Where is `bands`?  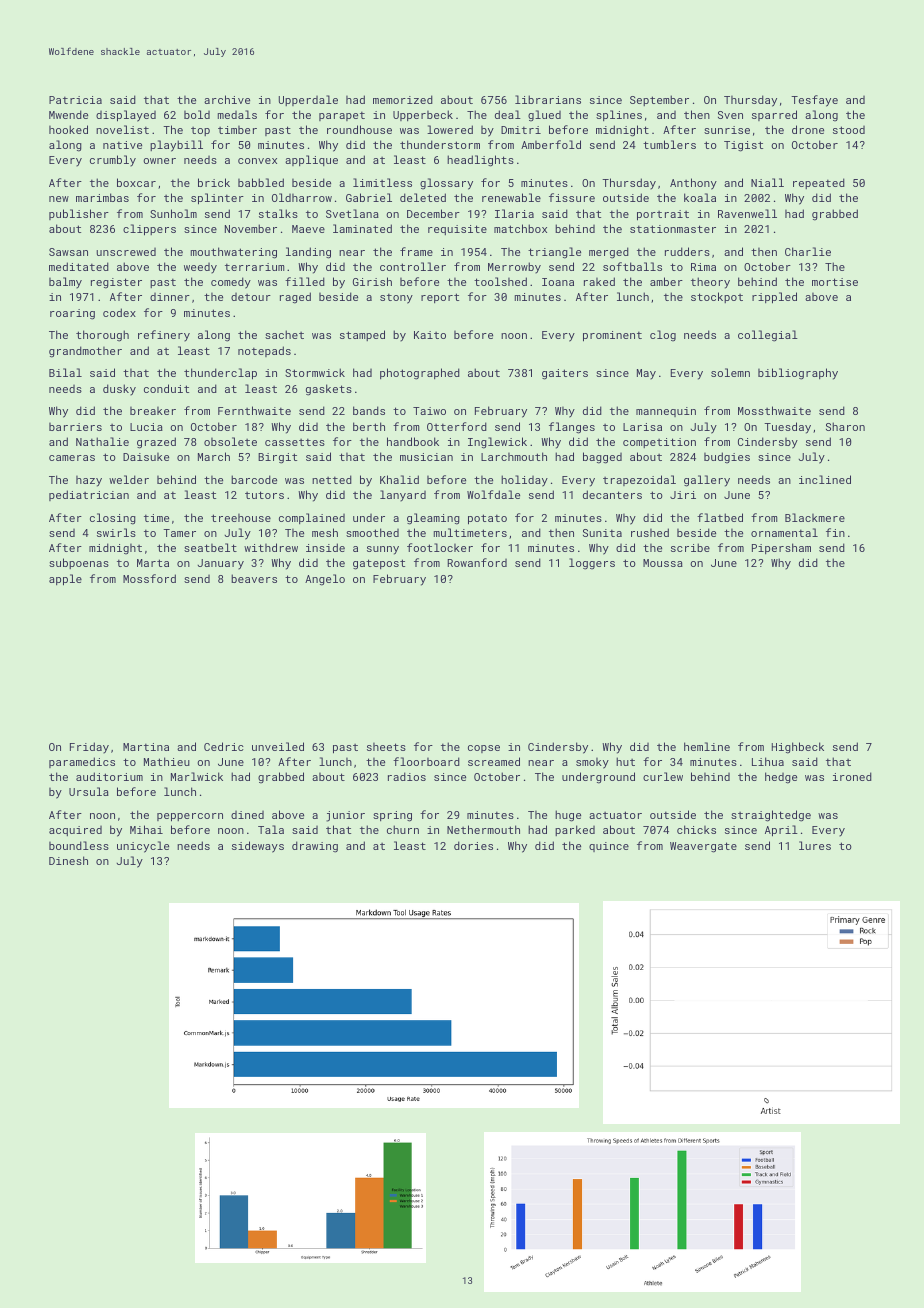 bands is located at coordinates (369, 410).
